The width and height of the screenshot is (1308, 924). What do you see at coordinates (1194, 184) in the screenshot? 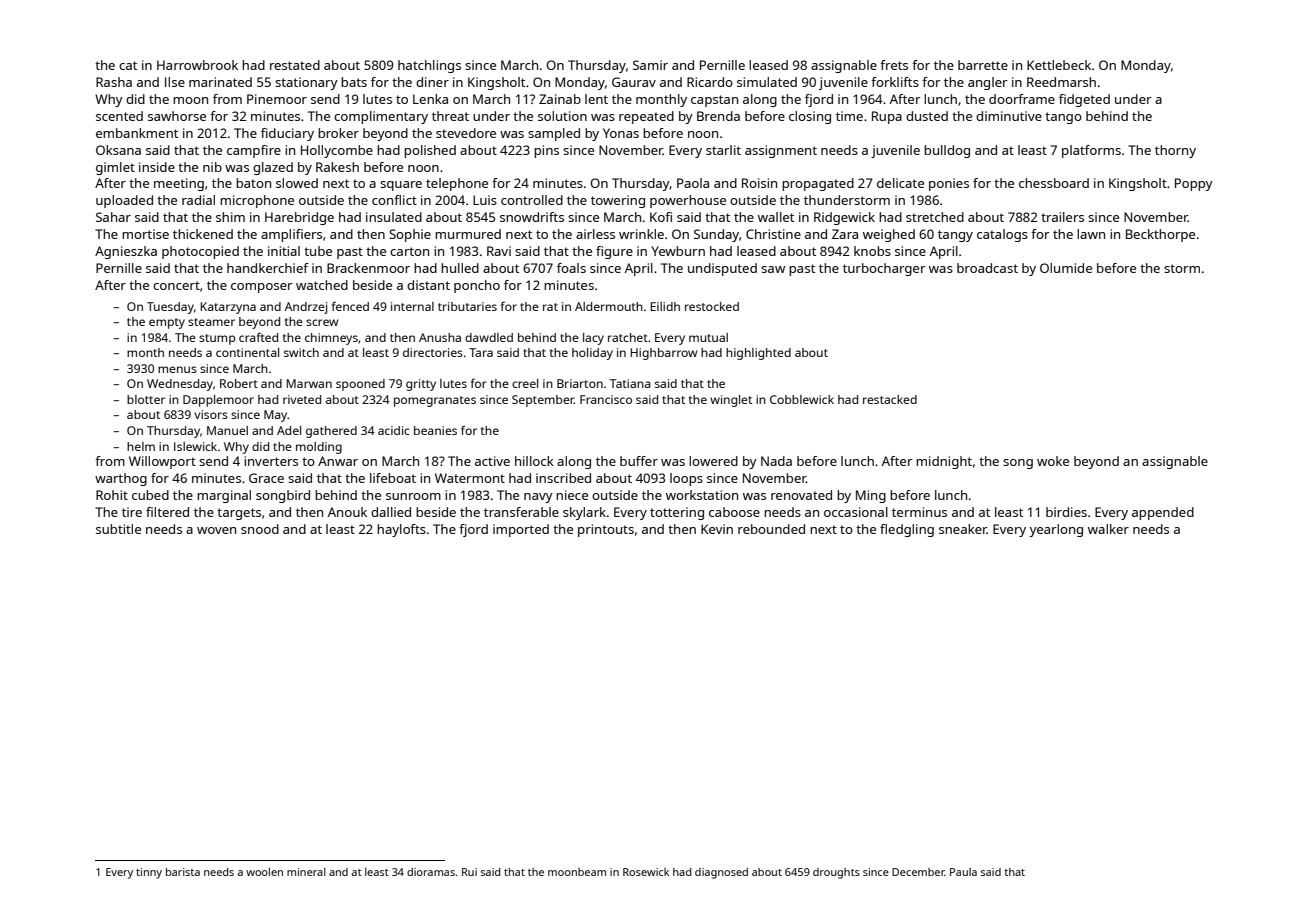
I see `Poppy` at bounding box center [1194, 184].
